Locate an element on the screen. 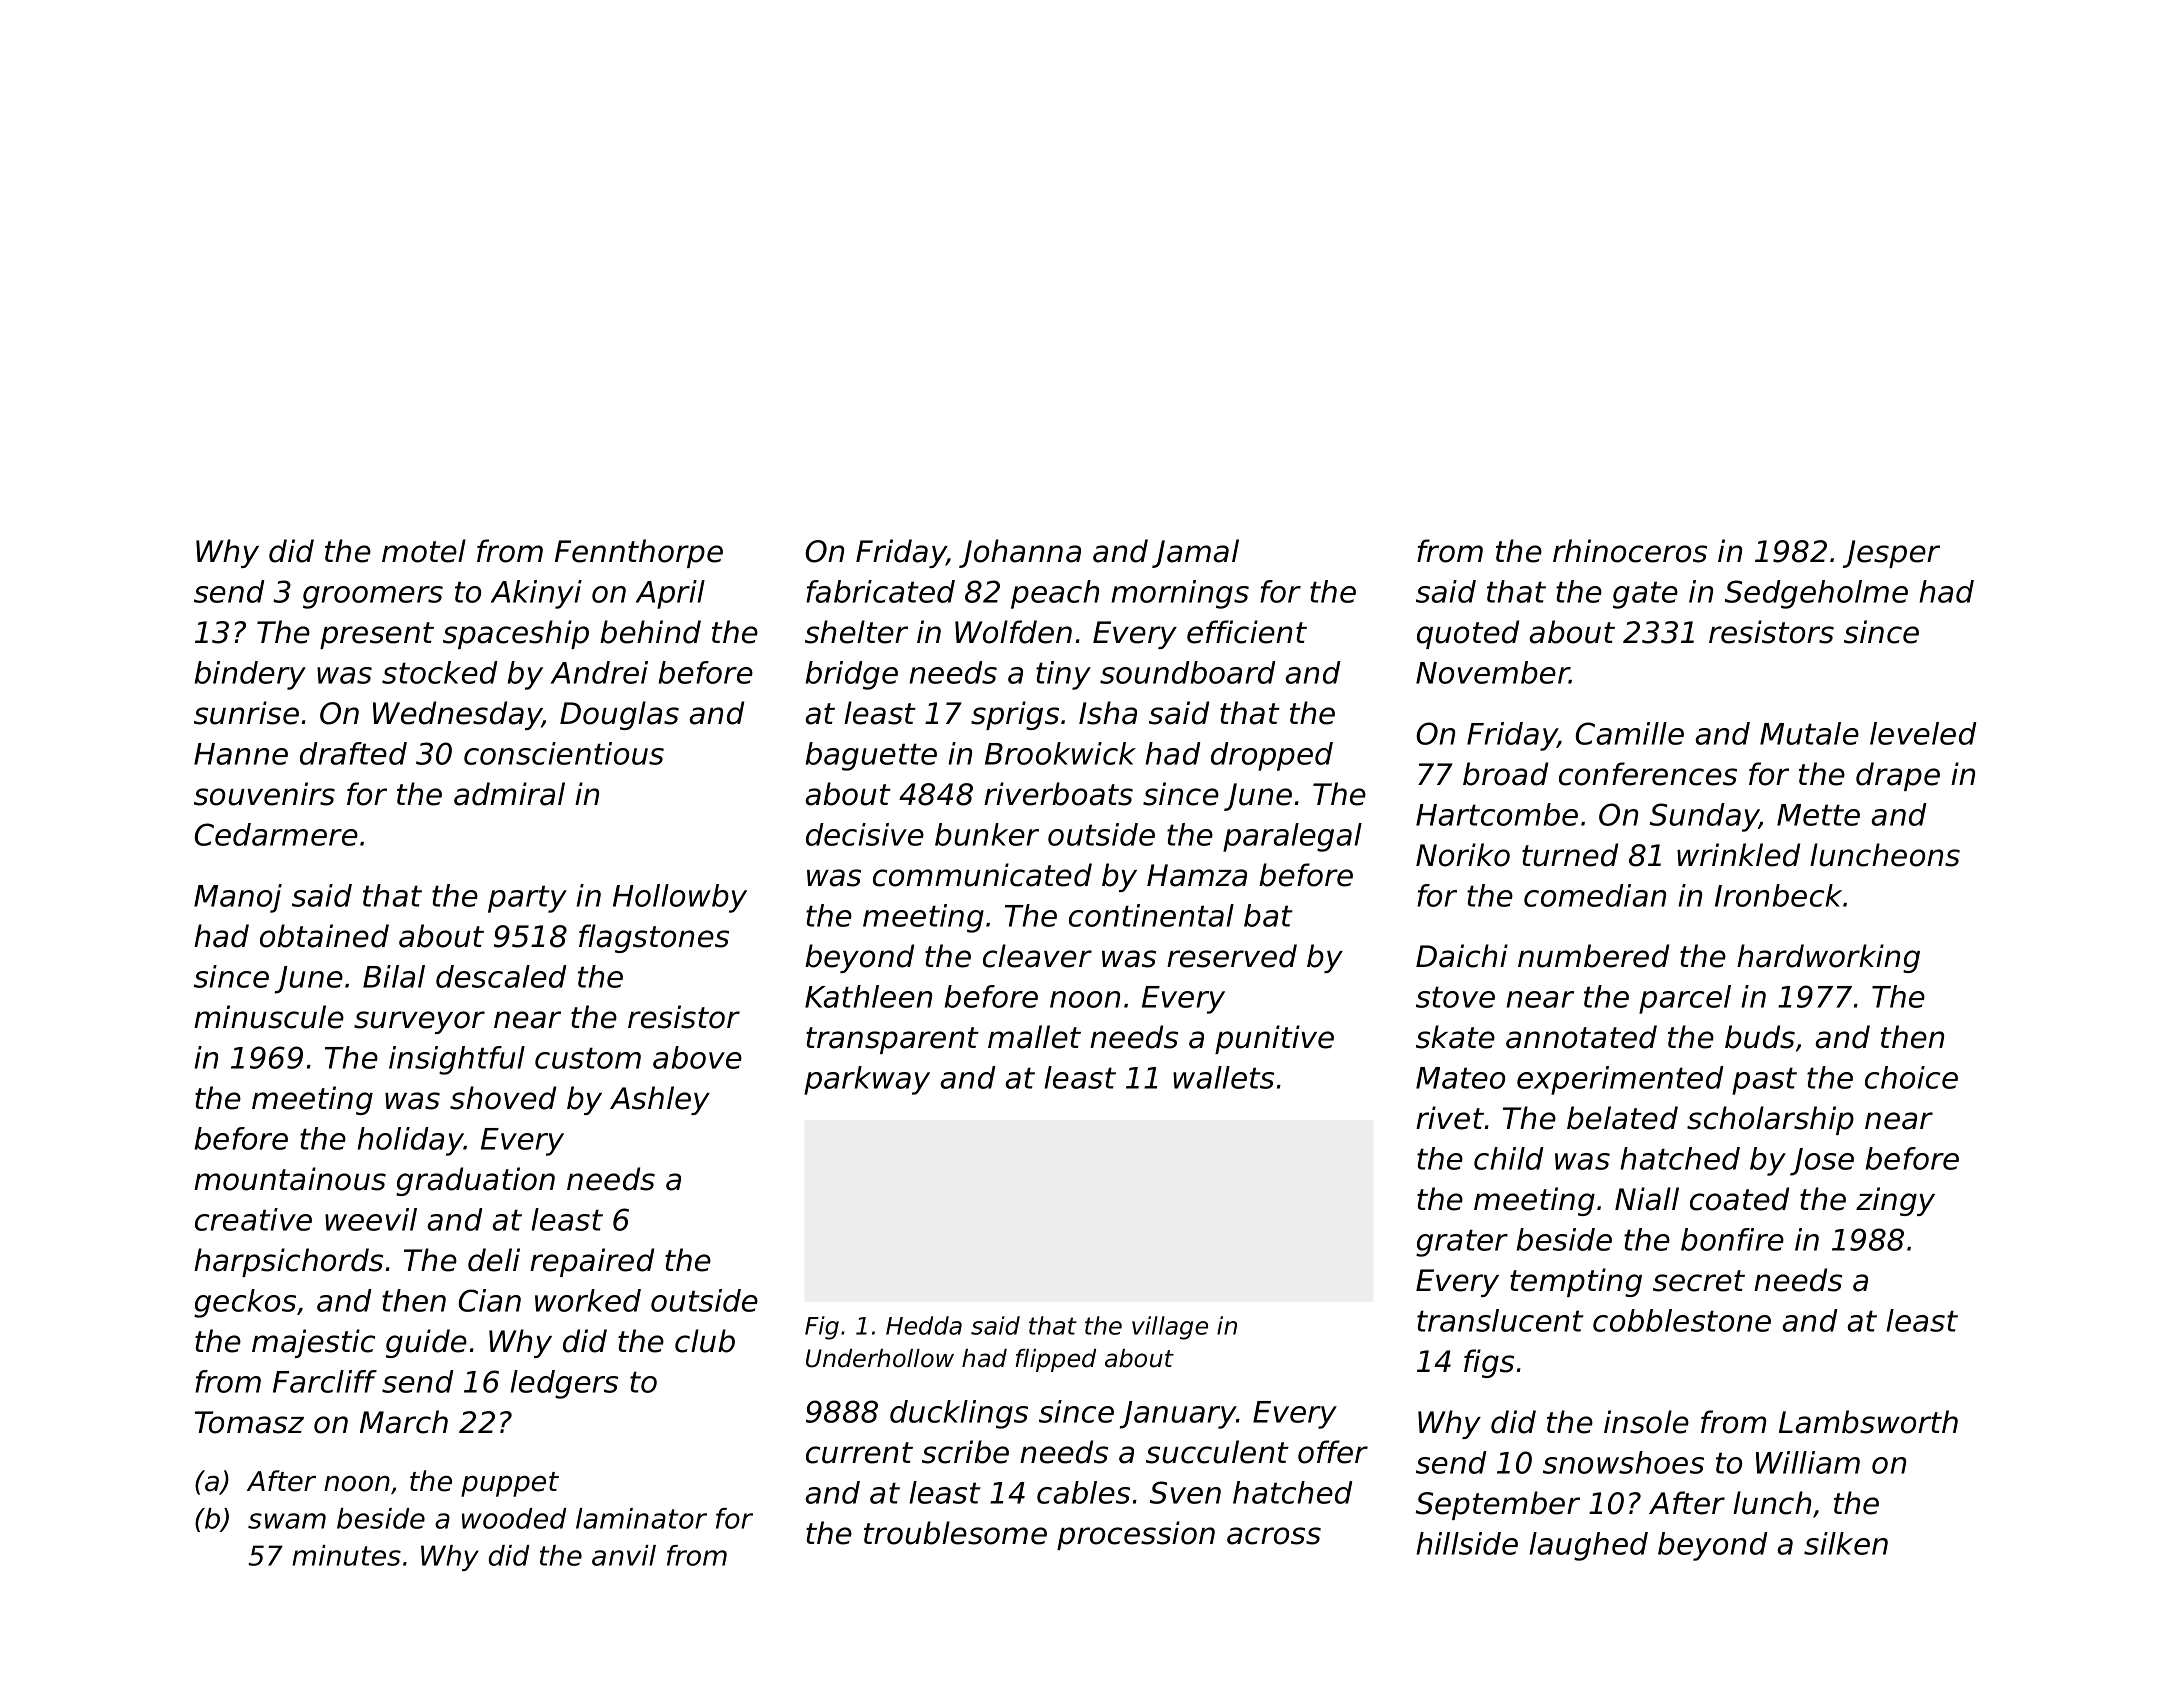 This screenshot has width=2178, height=1683. continental is located at coordinates (1151, 915).
